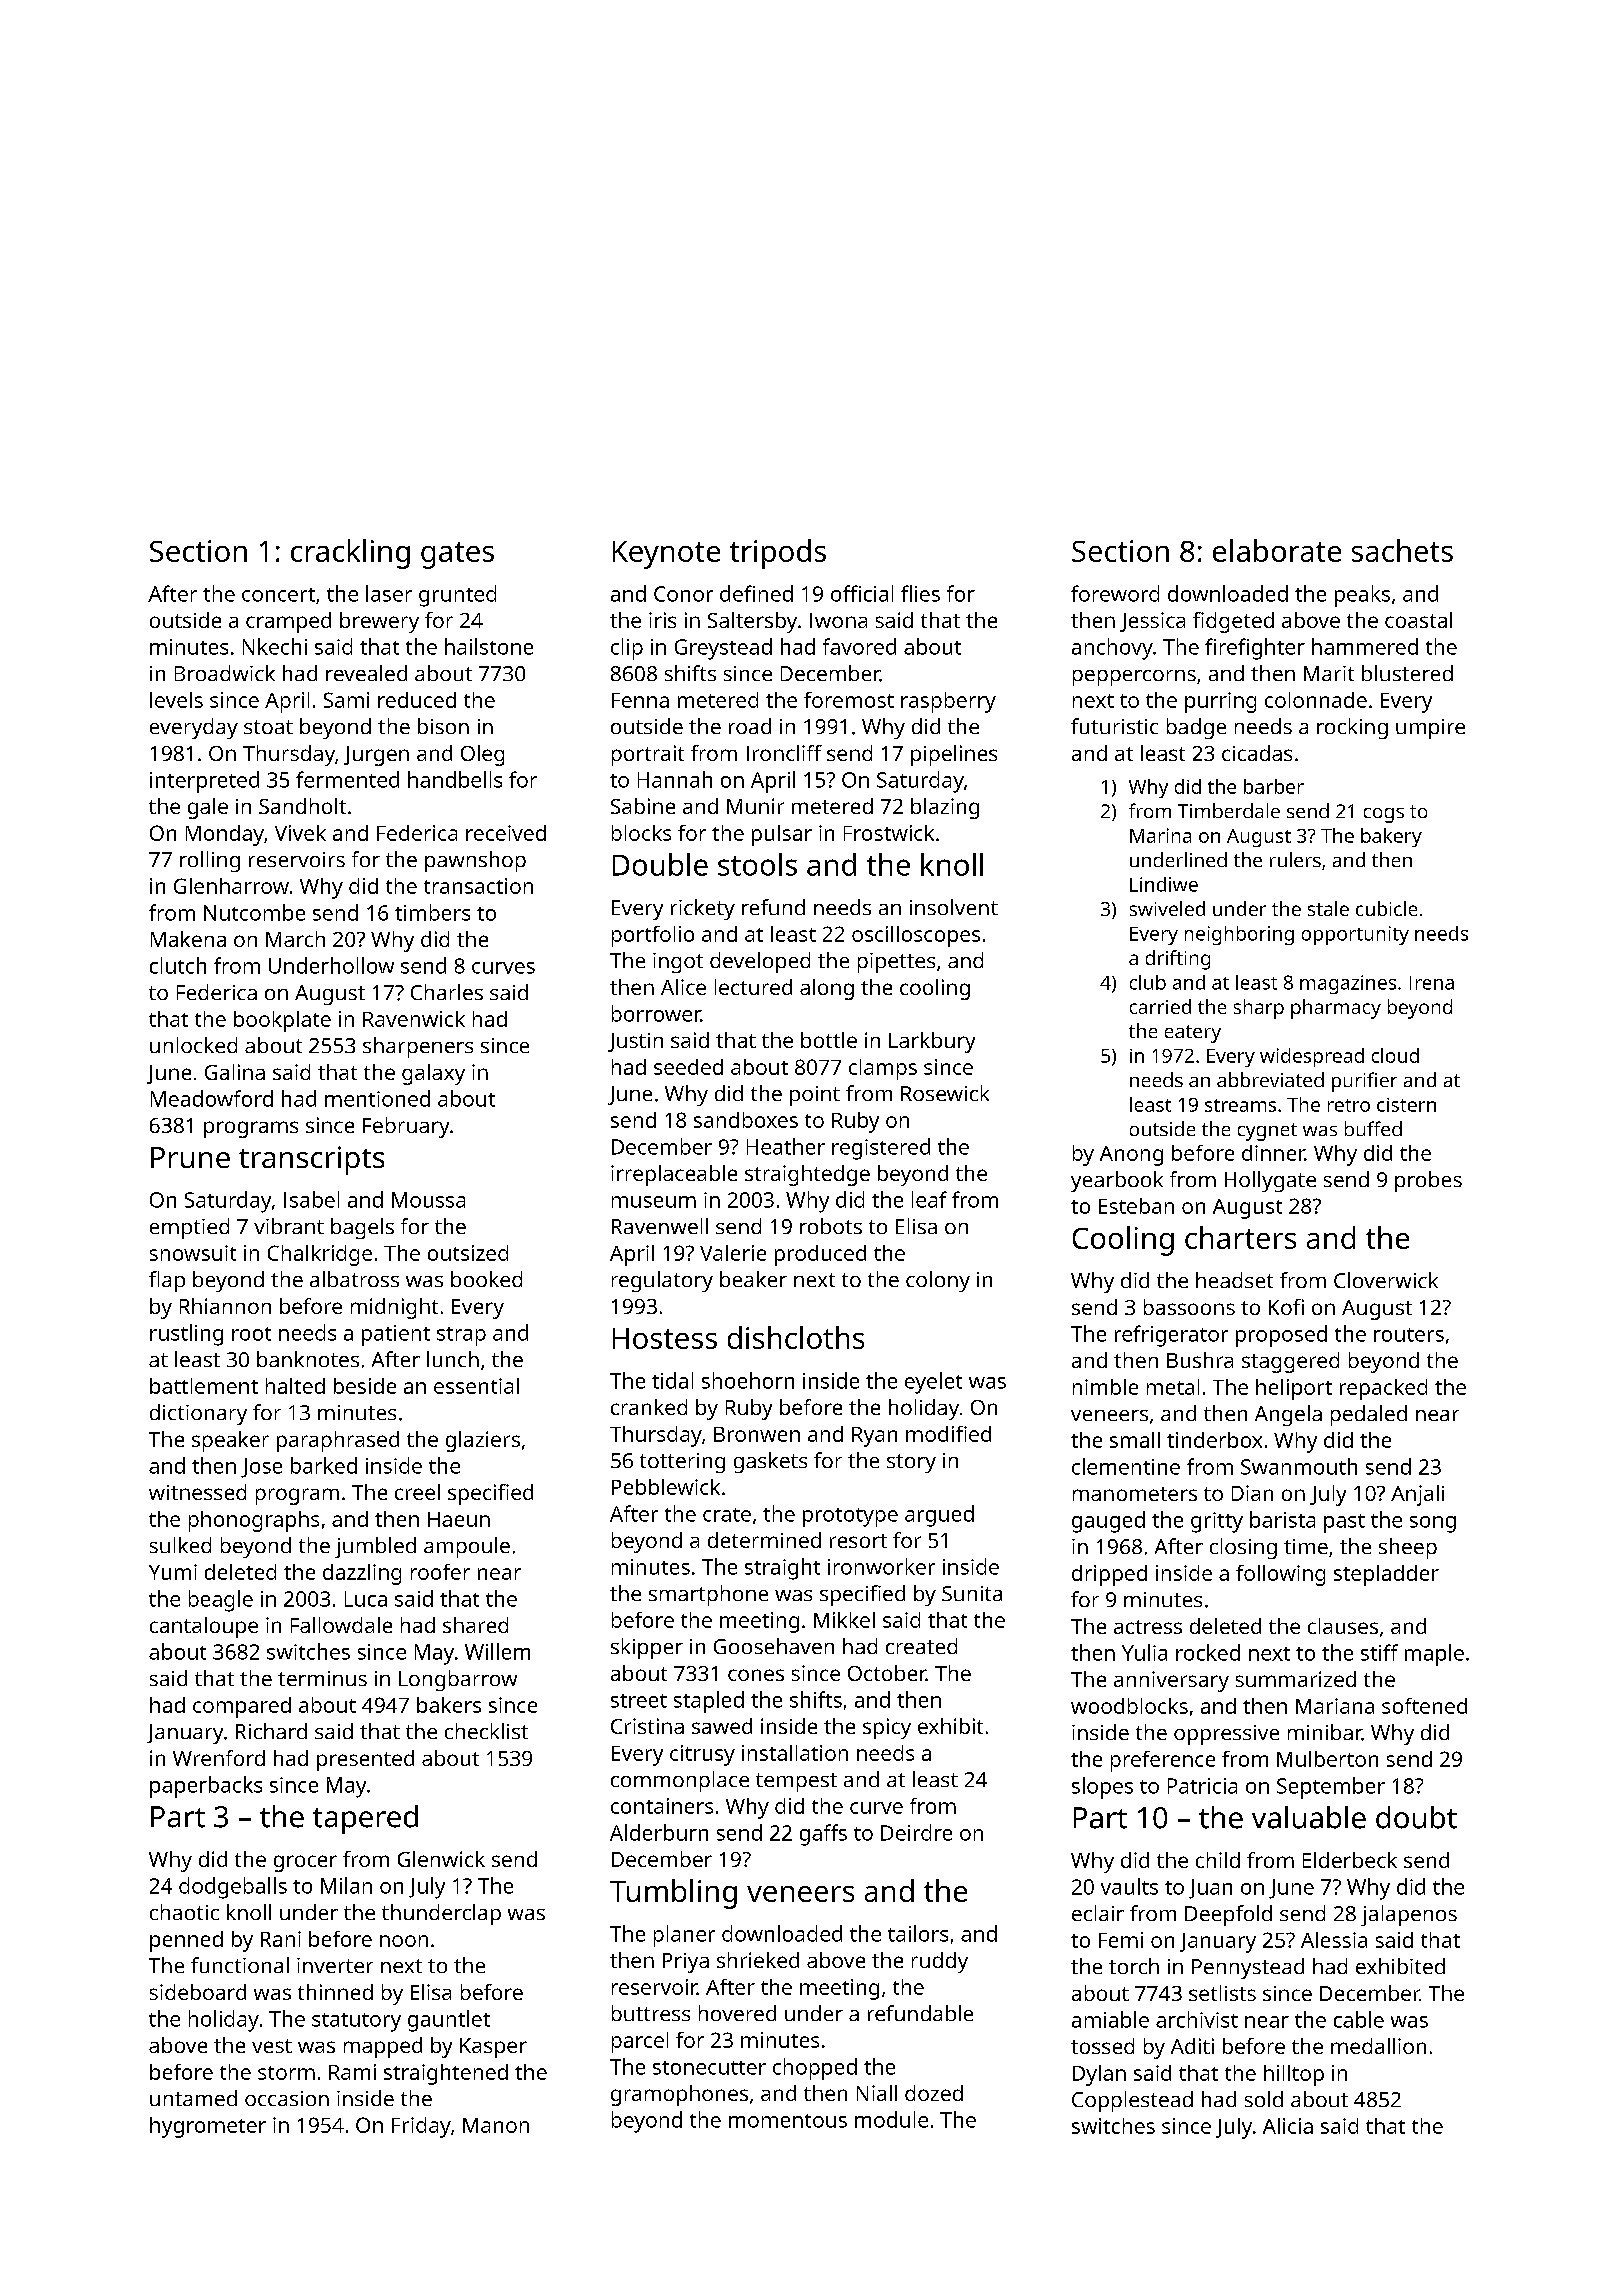  What do you see at coordinates (764, 1540) in the screenshot?
I see `determined` at bounding box center [764, 1540].
